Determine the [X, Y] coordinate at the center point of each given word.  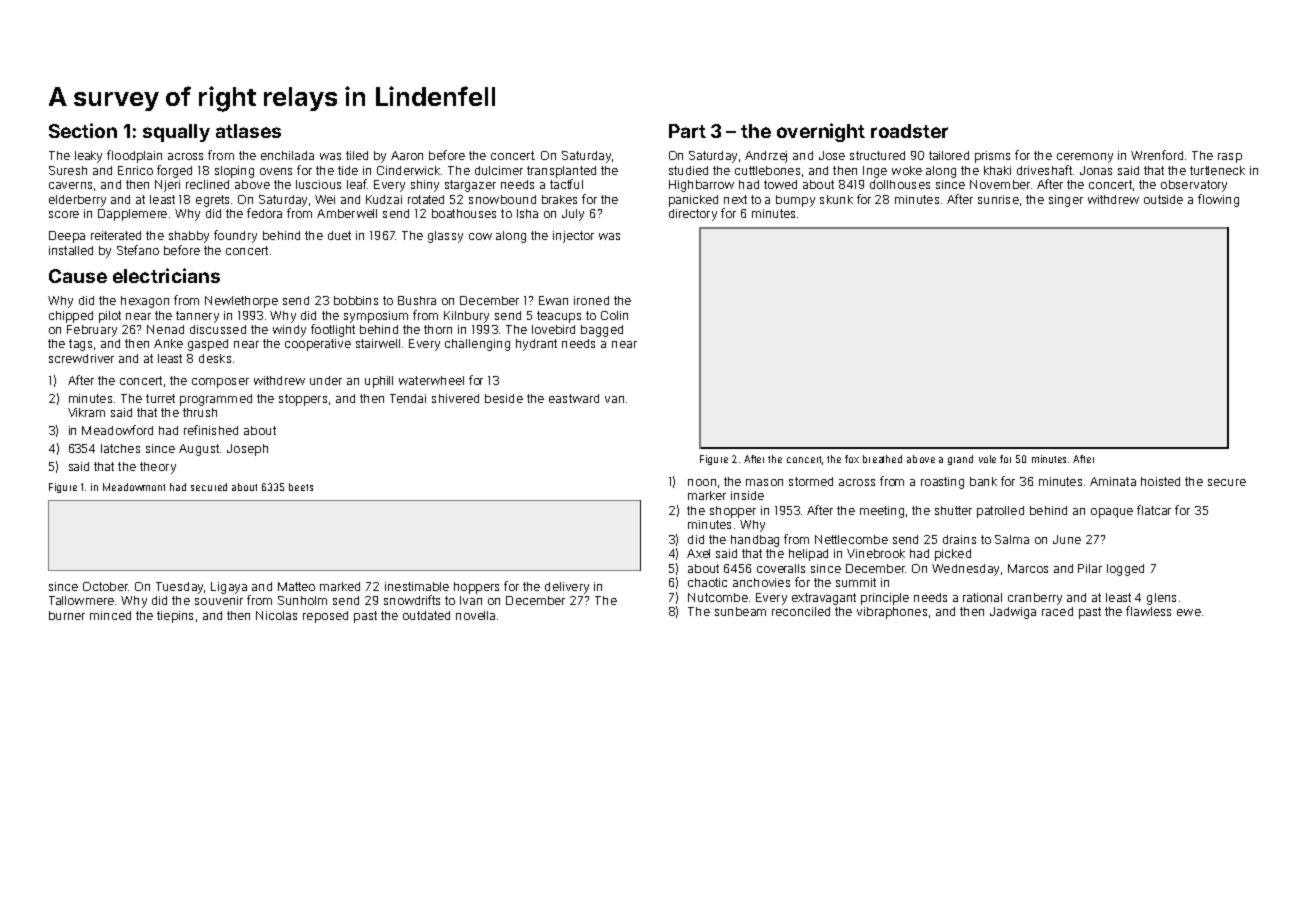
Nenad [165, 329]
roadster [909, 131]
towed [780, 184]
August [199, 450]
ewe [1189, 612]
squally [176, 133]
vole [987, 459]
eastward [574, 398]
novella [475, 615]
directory [693, 215]
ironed [591, 300]
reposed [325, 617]
